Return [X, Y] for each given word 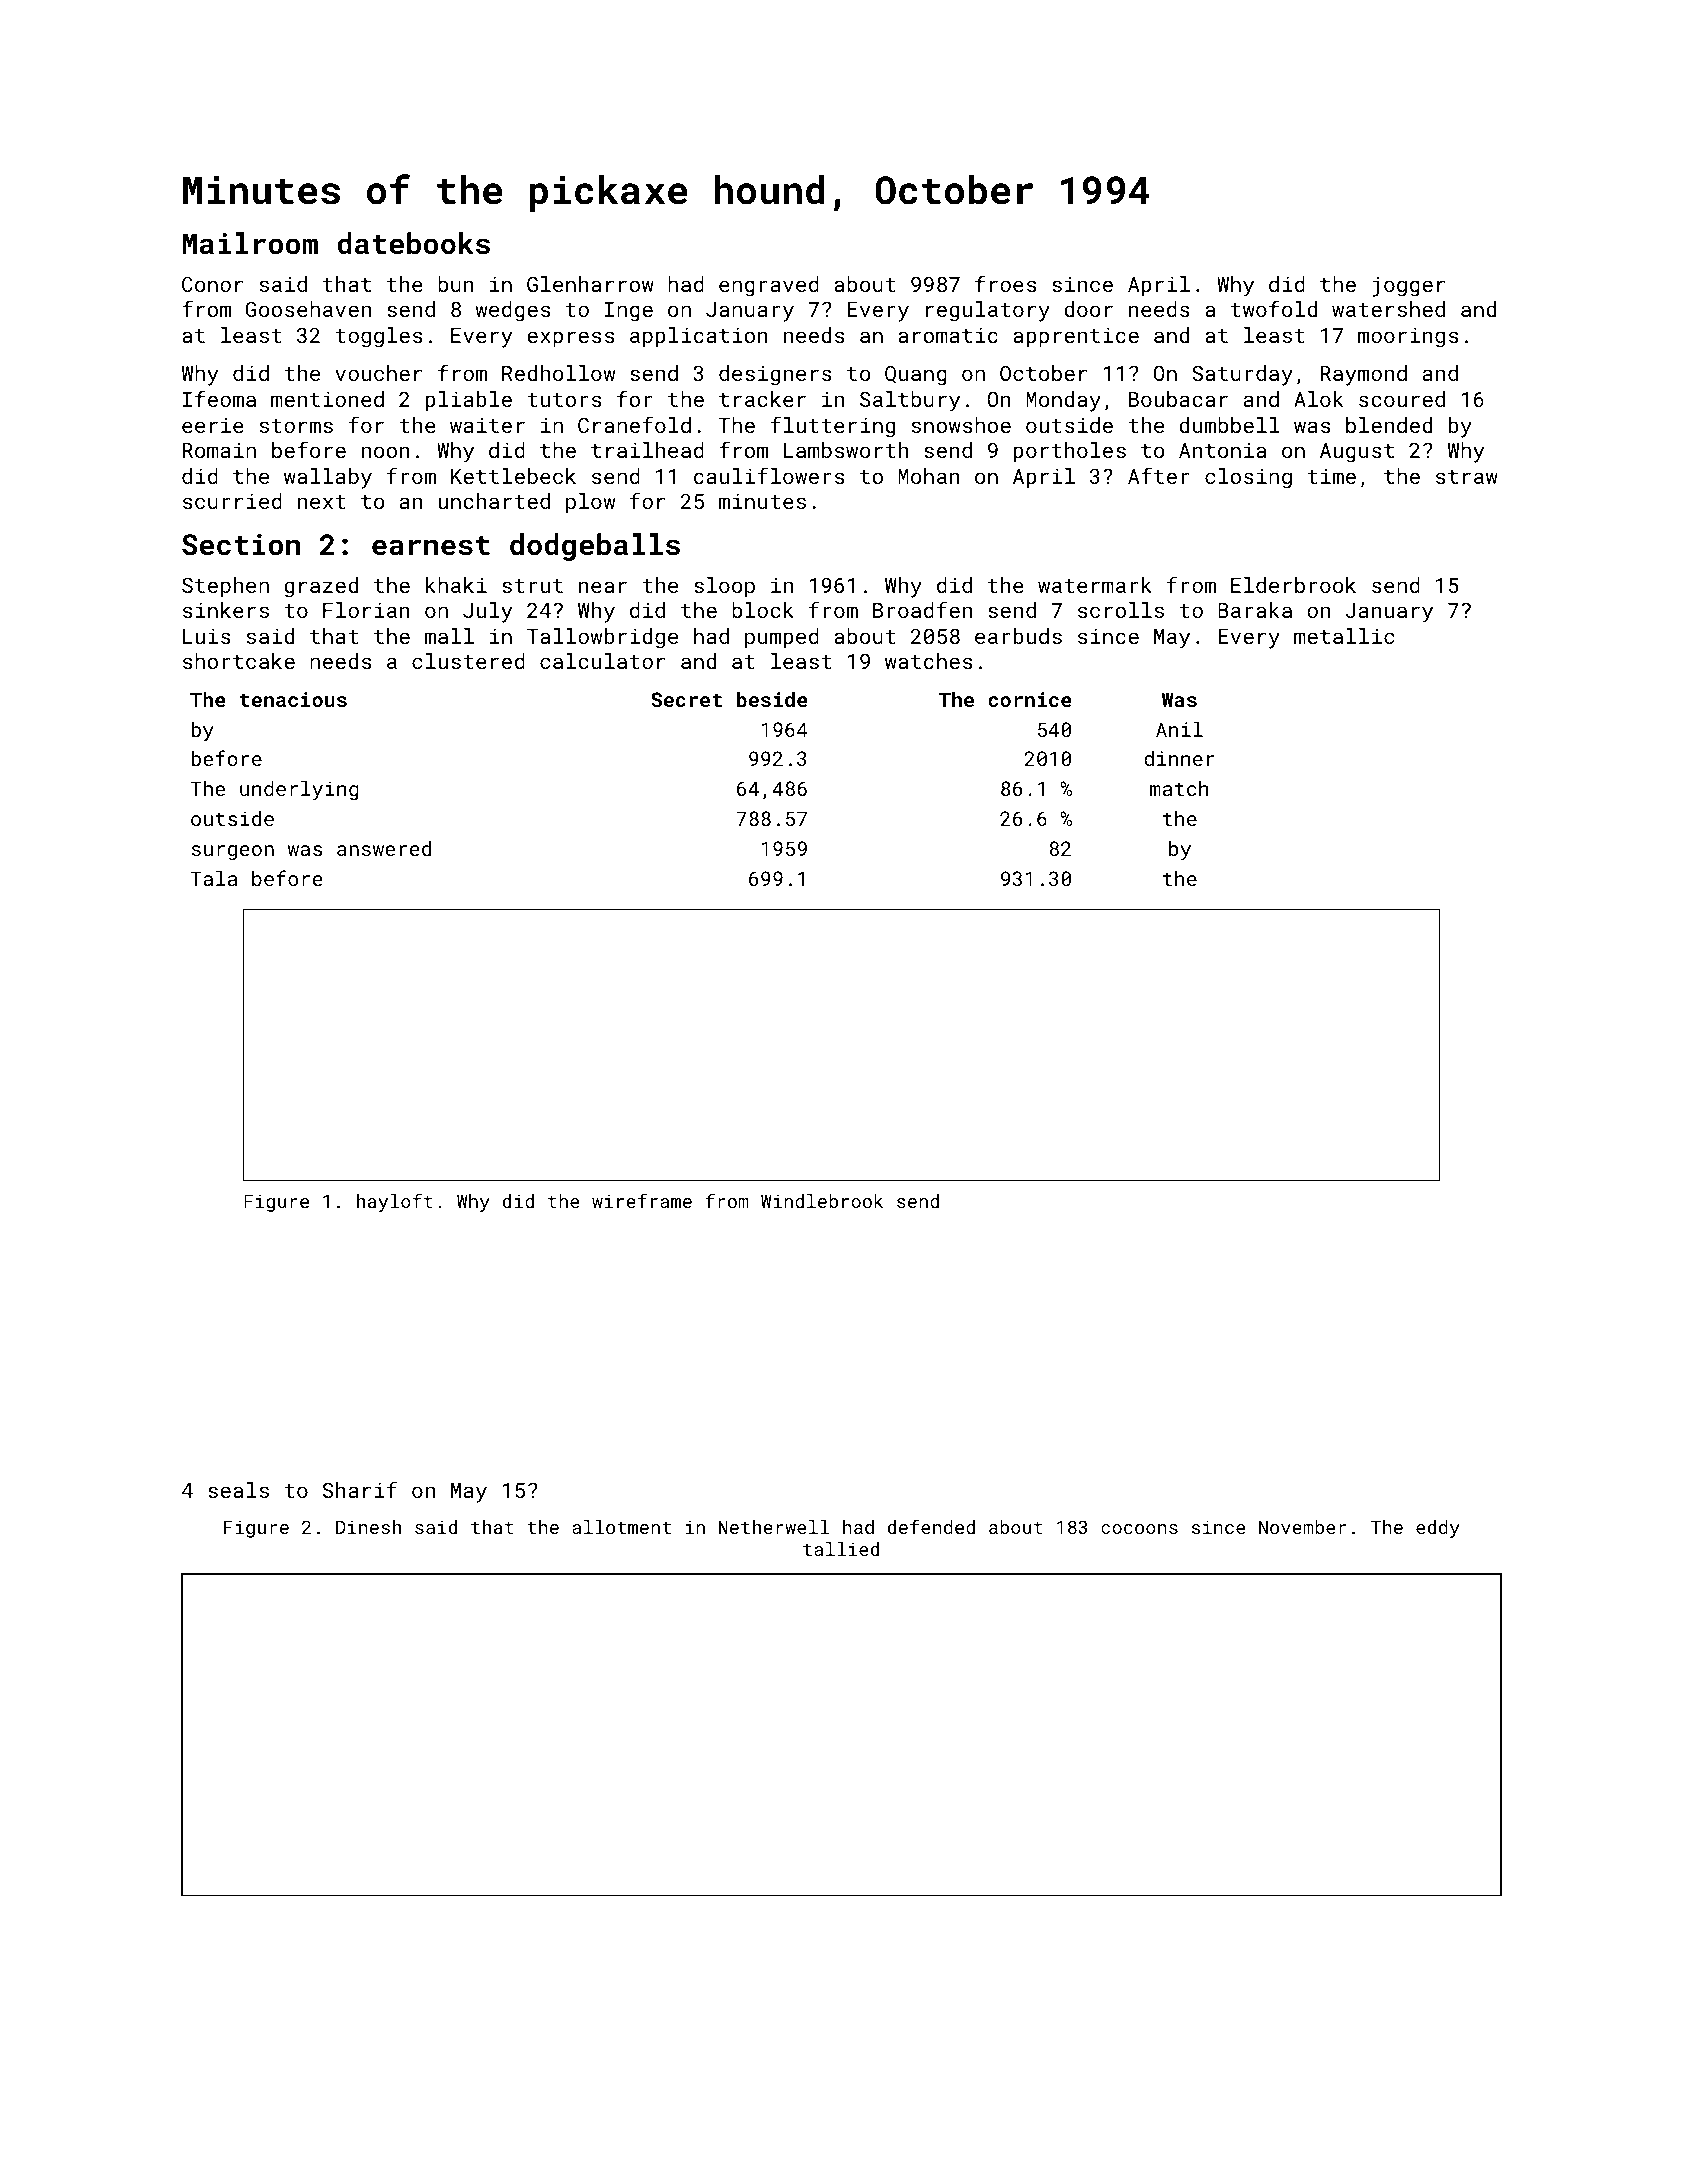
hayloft [395, 1202]
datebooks [414, 243]
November [1302, 1527]
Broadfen [922, 609]
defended [931, 1526]
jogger [1408, 287]
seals [238, 1490]
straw [1467, 477]
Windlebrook [822, 1201]
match [1179, 788]
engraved [769, 286]
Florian [366, 610]
